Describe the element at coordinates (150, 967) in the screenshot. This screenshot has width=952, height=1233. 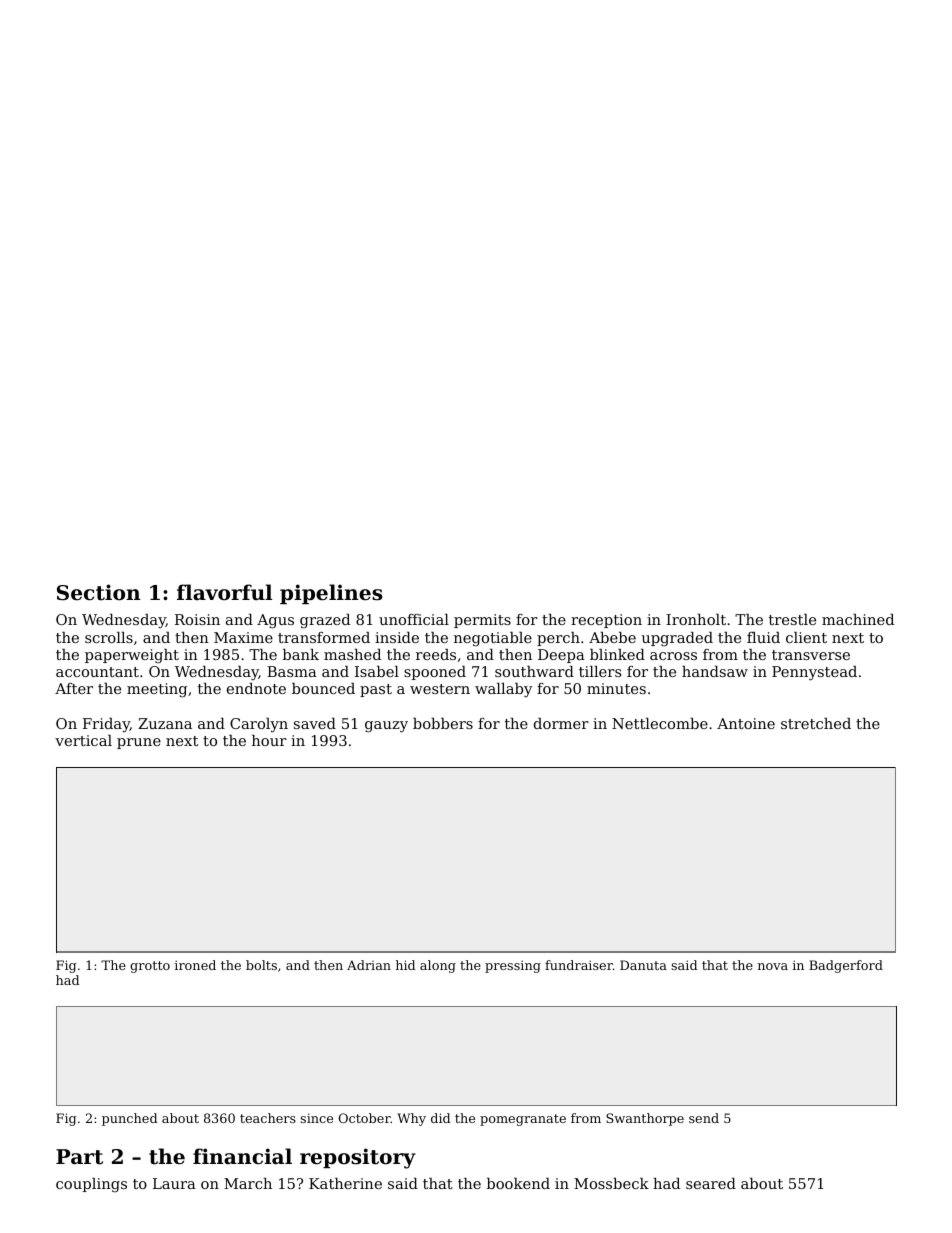
I see `grotto` at that location.
